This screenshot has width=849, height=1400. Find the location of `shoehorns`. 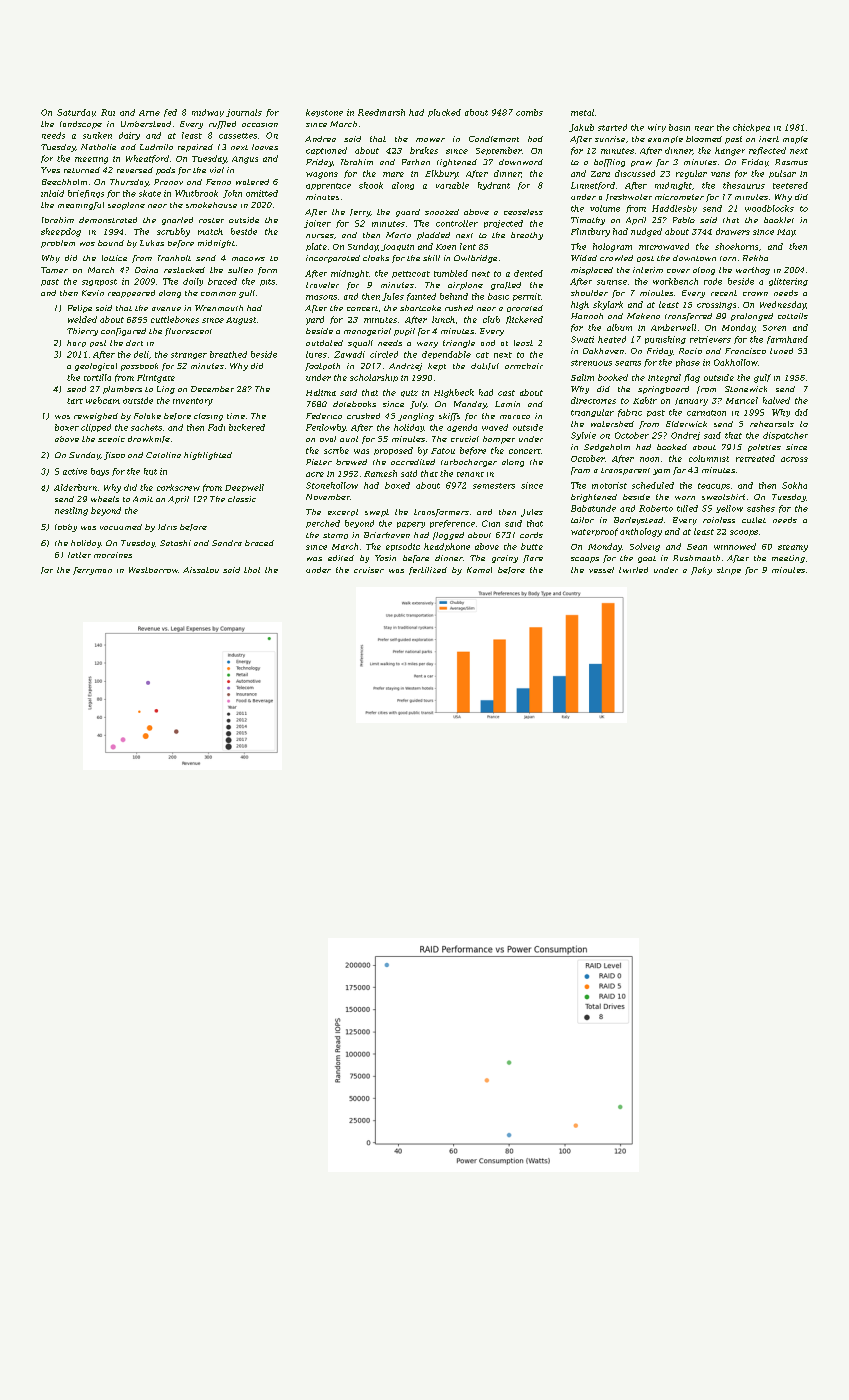

shoehorns is located at coordinates (736, 246).
